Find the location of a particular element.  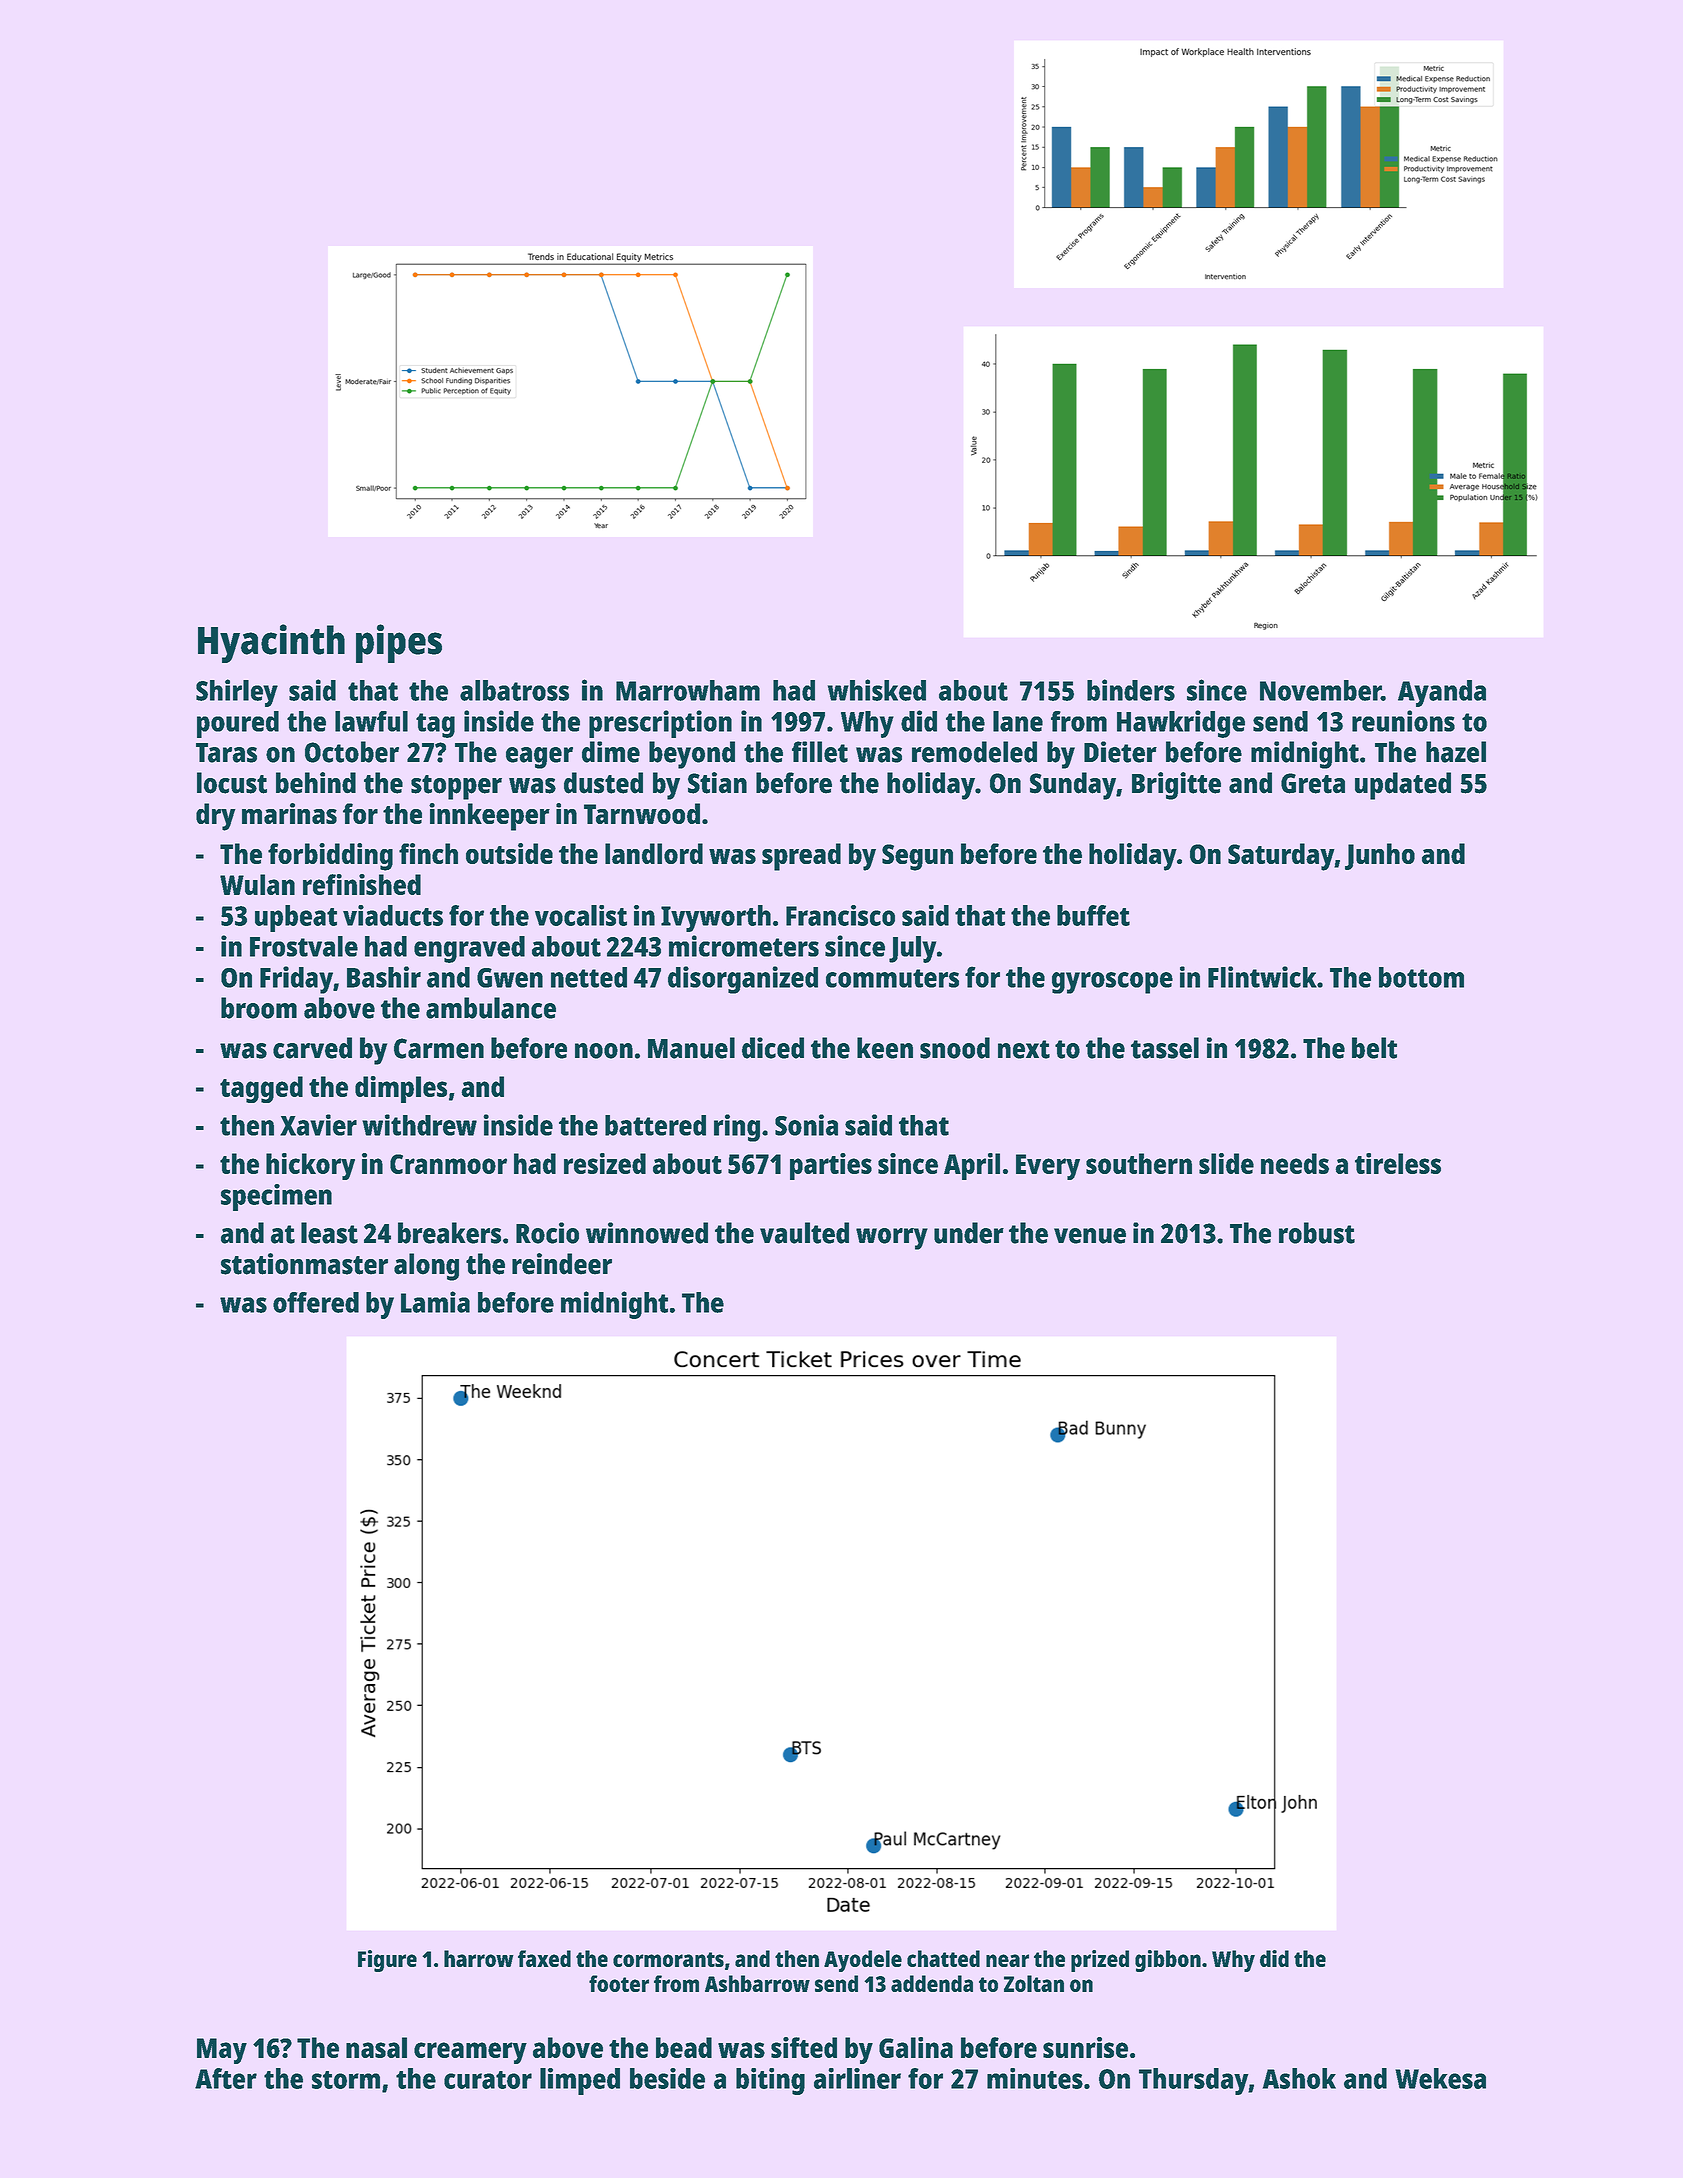

noon is located at coordinates (604, 1051).
